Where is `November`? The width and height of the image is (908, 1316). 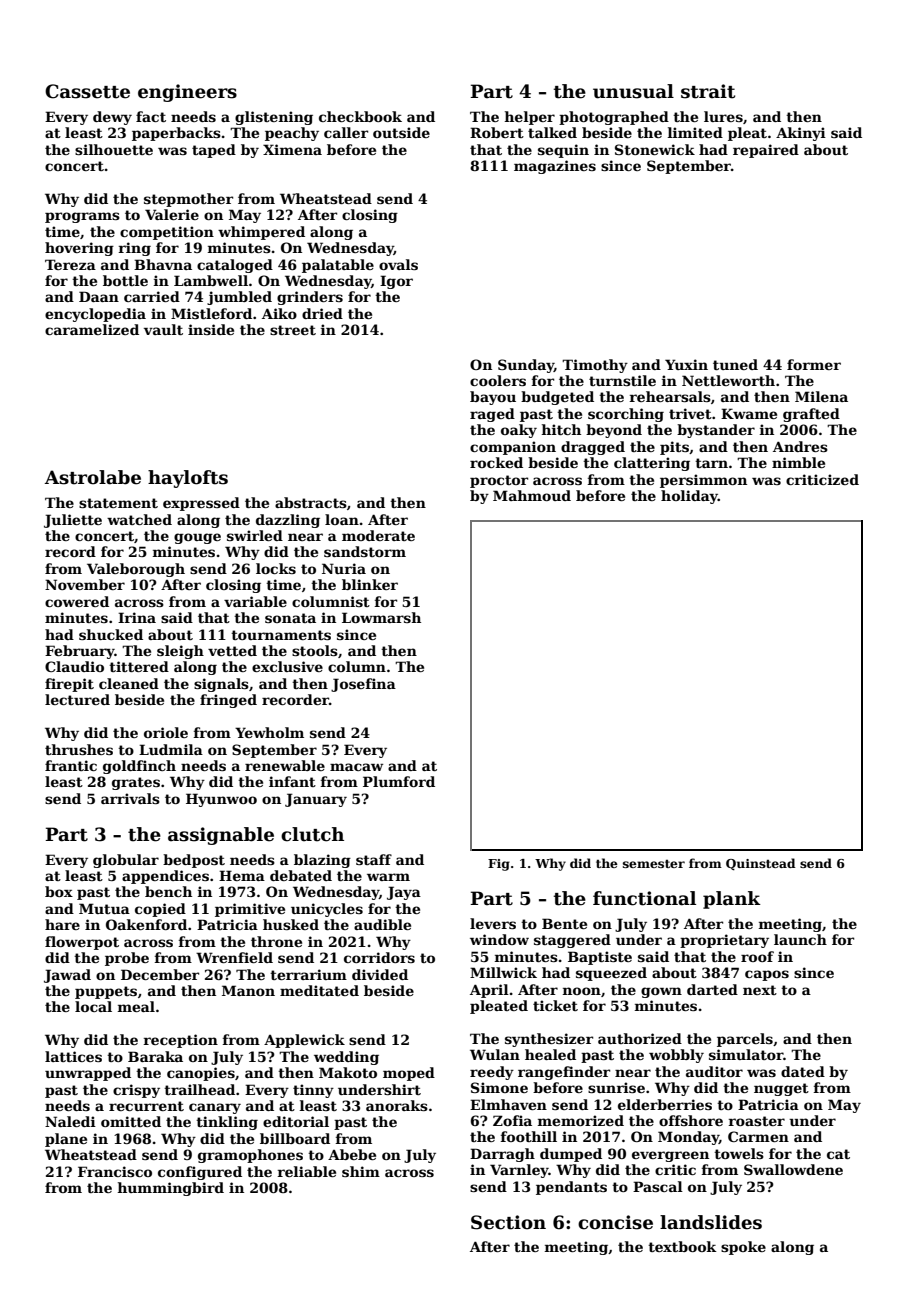
November is located at coordinates (85, 584).
